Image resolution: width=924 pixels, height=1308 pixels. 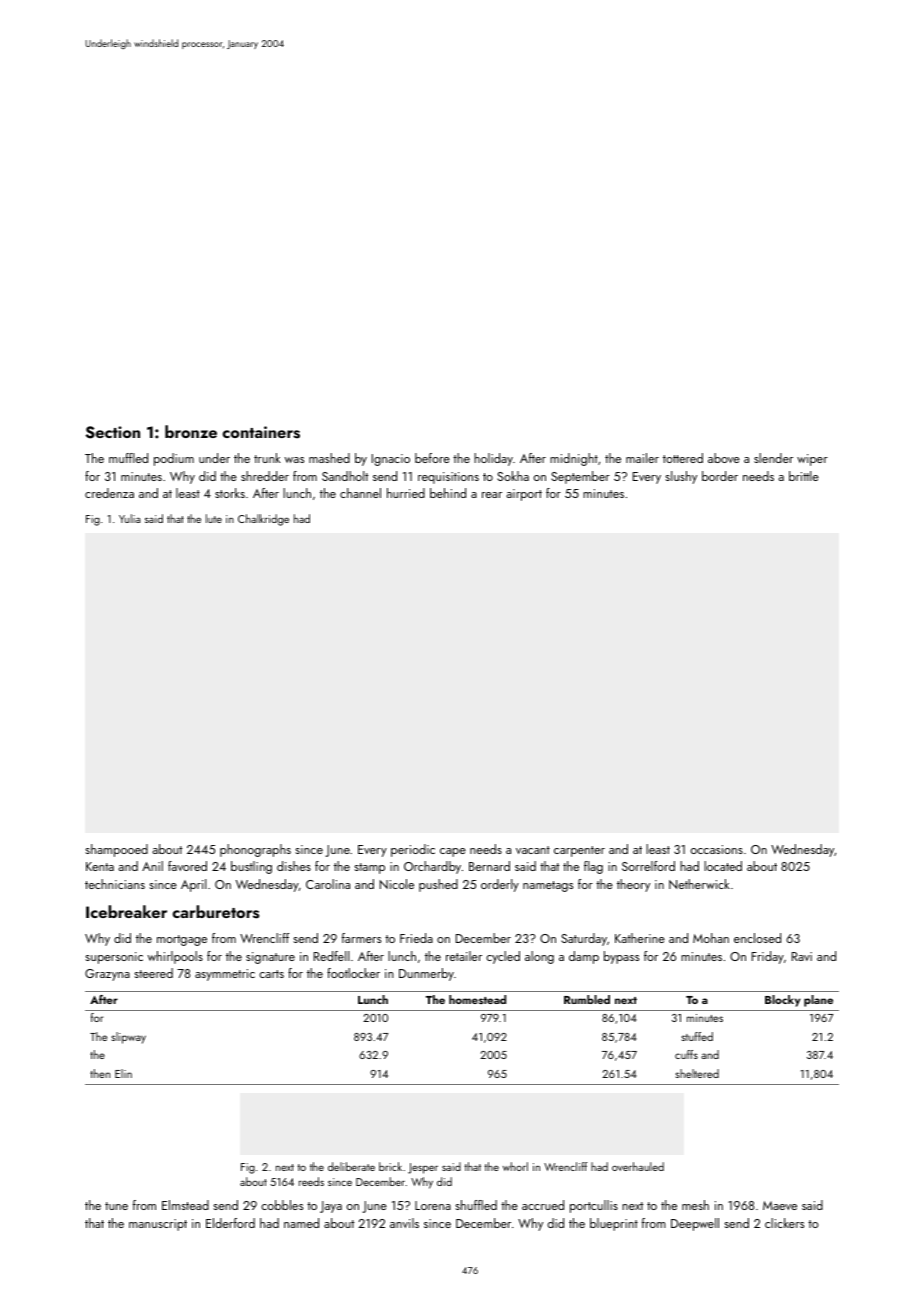 I want to click on Frieda, so click(x=416, y=938).
